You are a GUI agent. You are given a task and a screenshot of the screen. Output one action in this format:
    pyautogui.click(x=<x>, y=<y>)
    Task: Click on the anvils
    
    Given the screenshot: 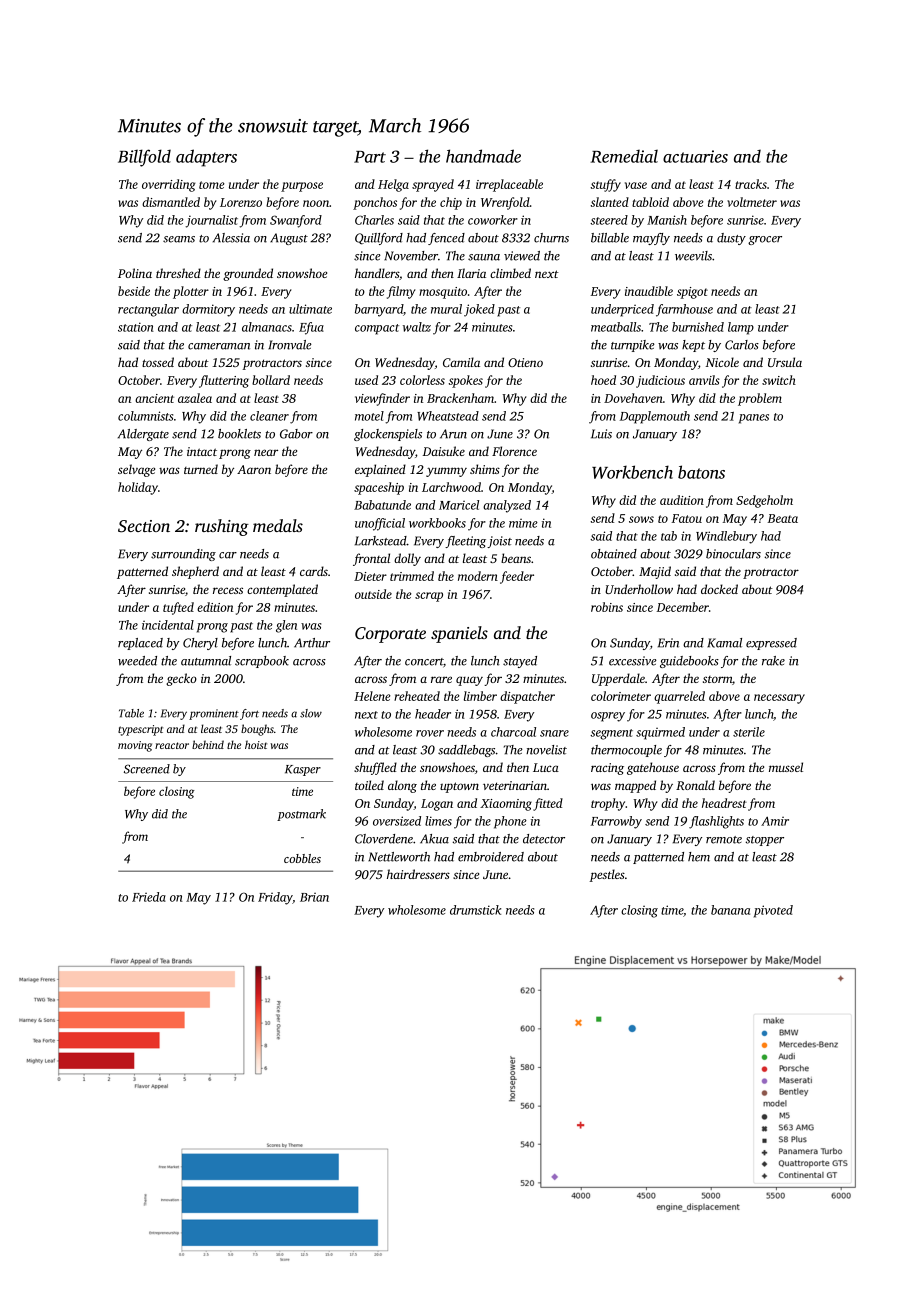 What is the action you would take?
    pyautogui.click(x=704, y=380)
